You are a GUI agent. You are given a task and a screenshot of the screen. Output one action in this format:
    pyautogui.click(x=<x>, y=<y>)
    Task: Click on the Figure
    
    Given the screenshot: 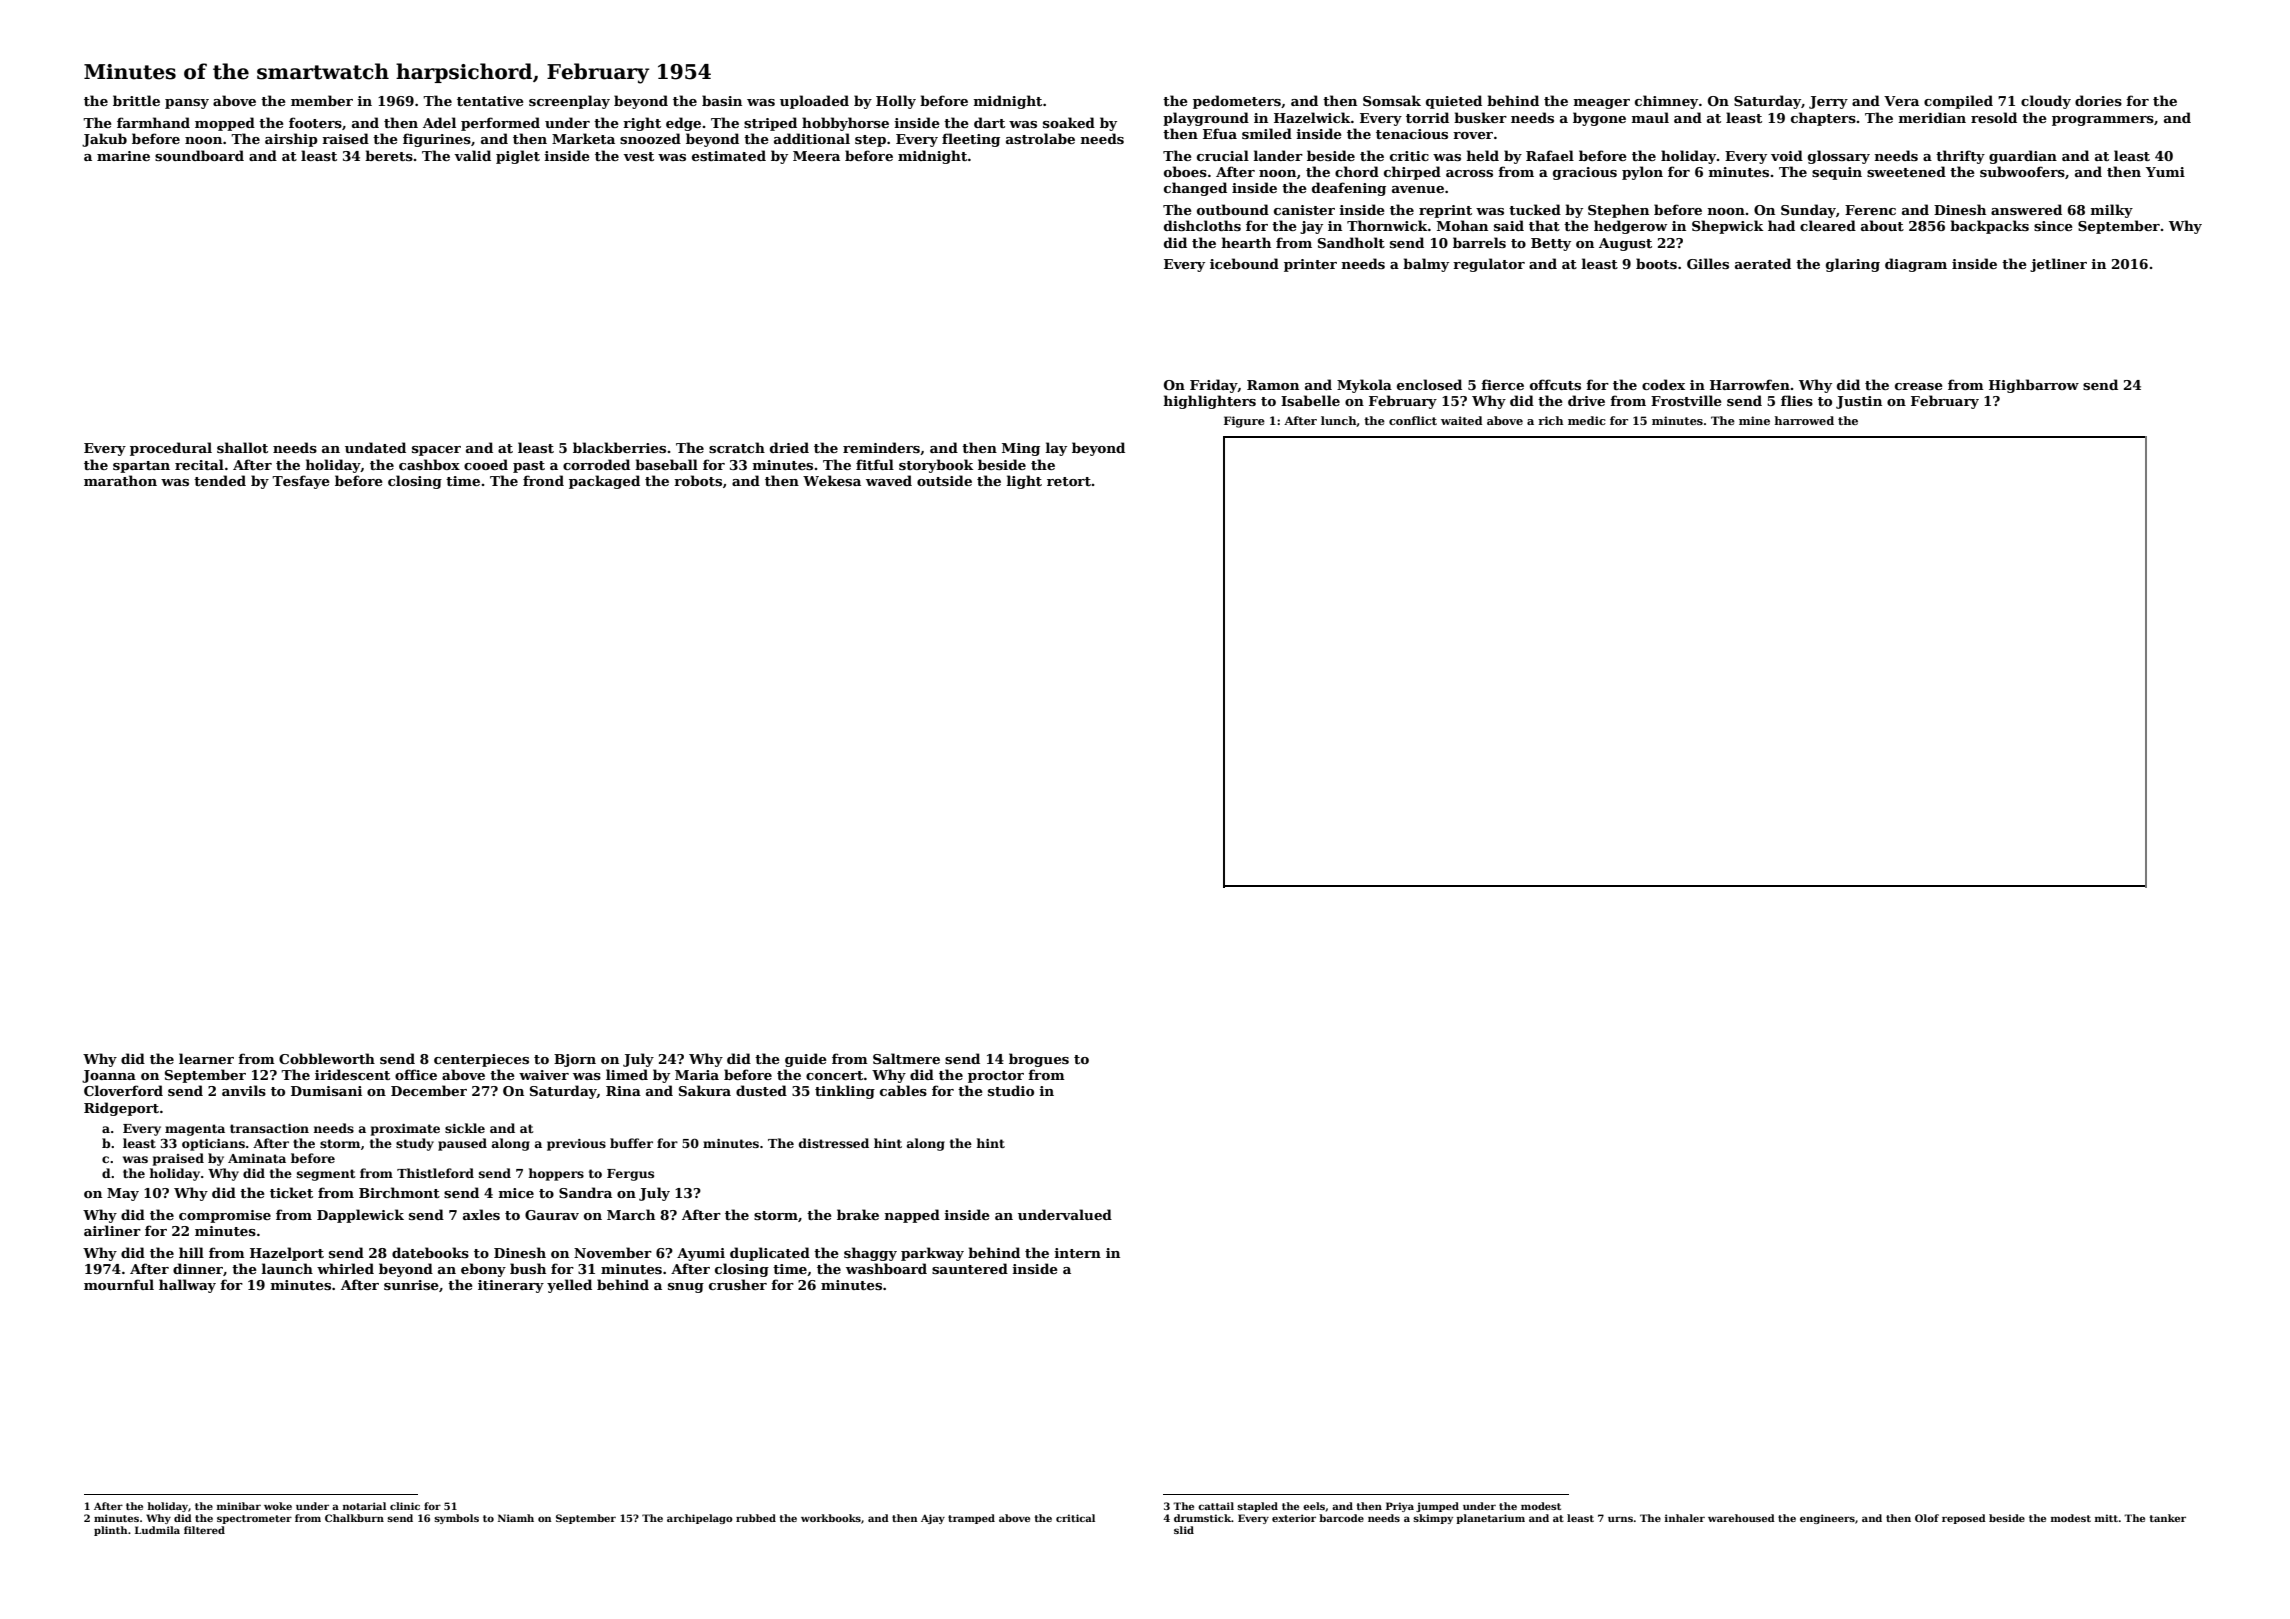 What is the action you would take?
    pyautogui.click(x=1244, y=422)
